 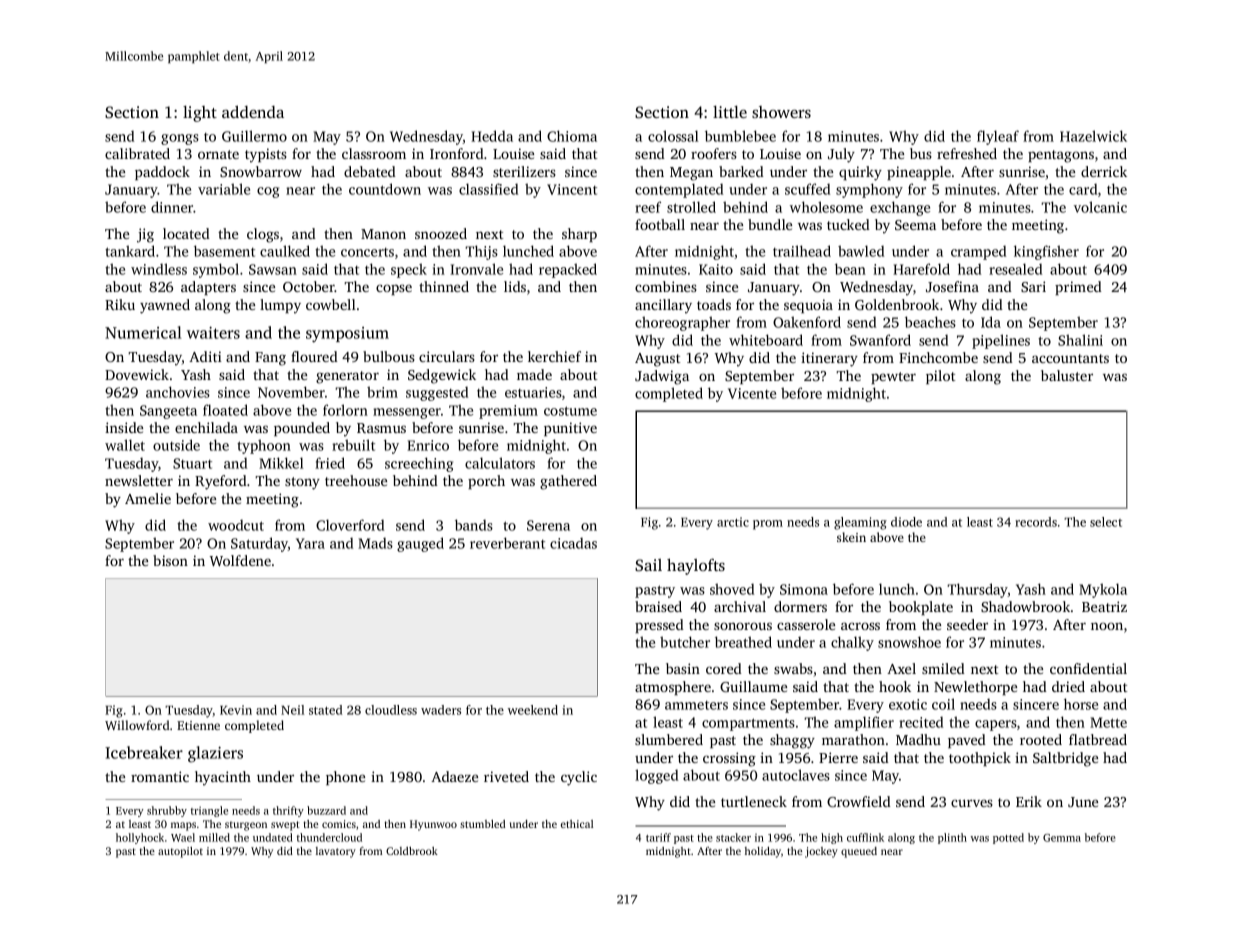 I want to click on swabs, so click(x=793, y=668).
